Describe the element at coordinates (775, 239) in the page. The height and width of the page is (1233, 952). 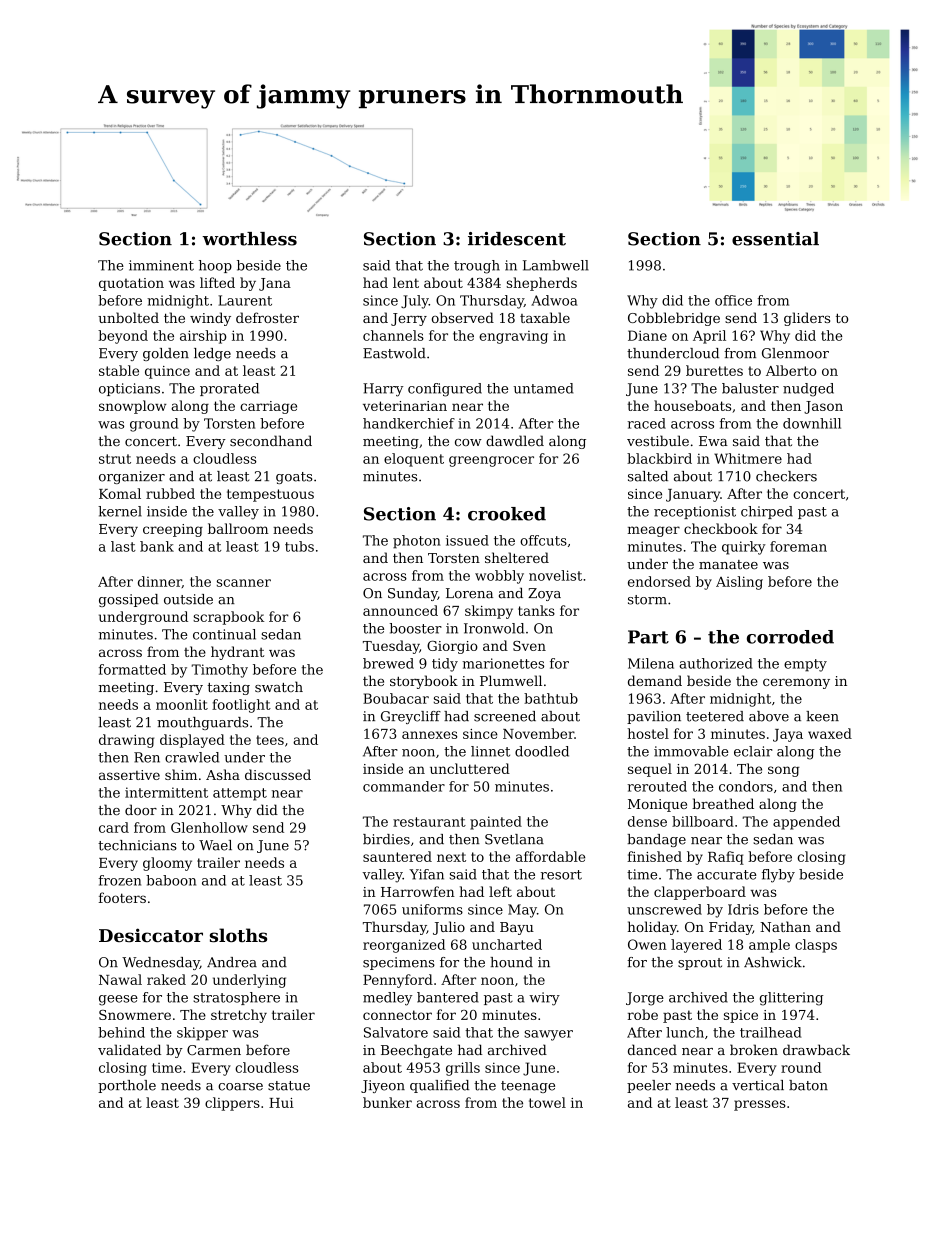
I see `essential` at that location.
